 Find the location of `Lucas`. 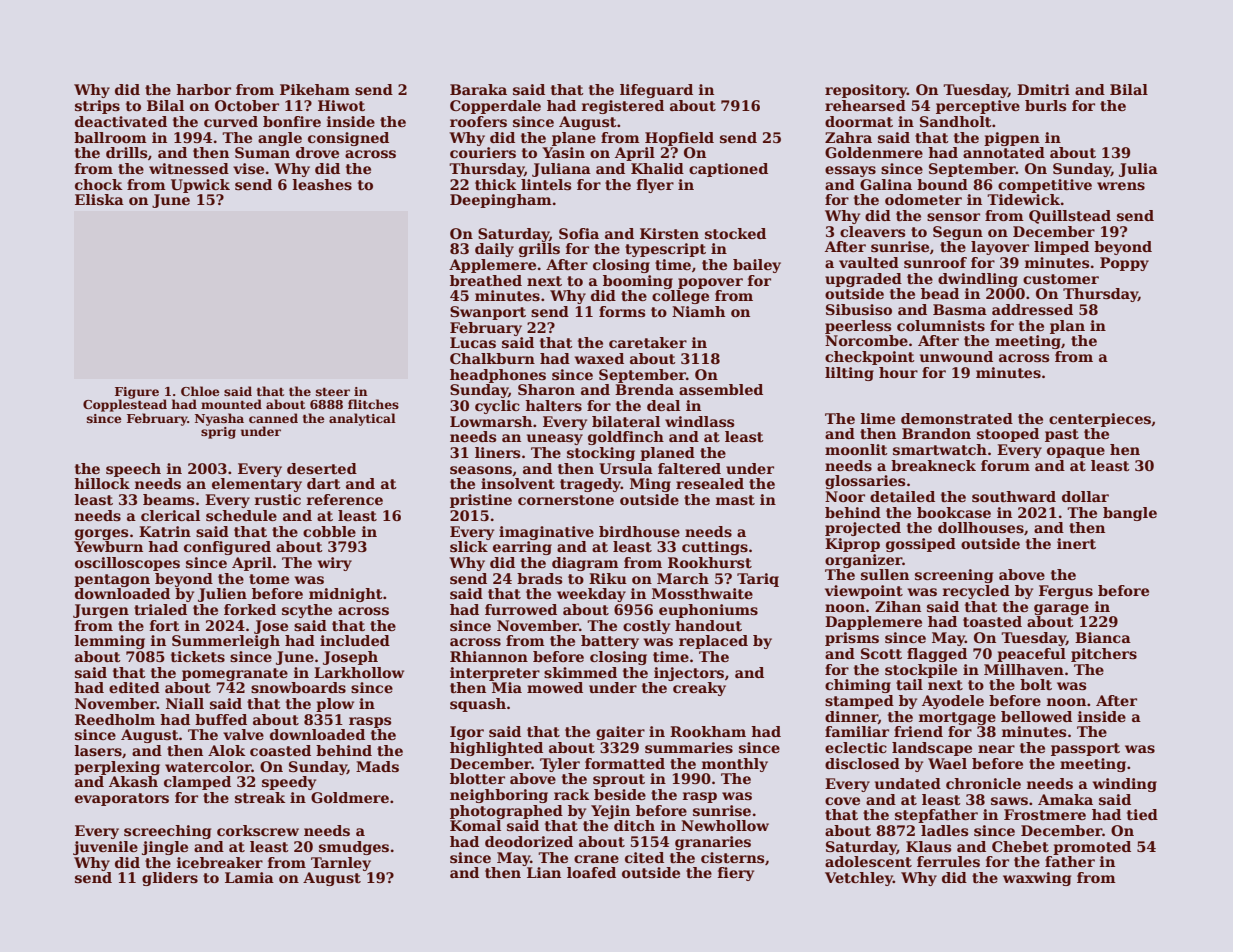

Lucas is located at coordinates (473, 342).
